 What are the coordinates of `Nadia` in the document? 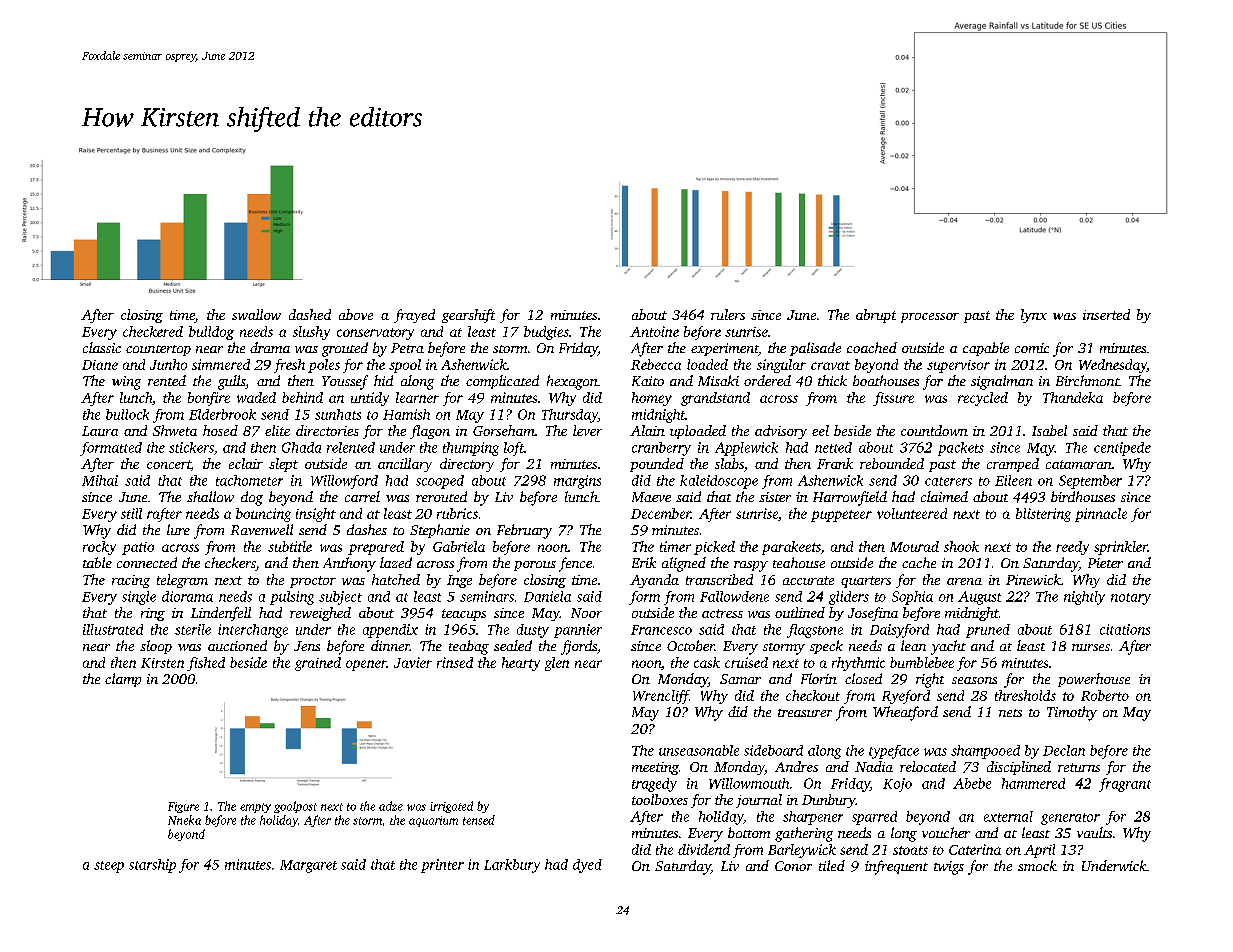 It's located at (874, 766).
